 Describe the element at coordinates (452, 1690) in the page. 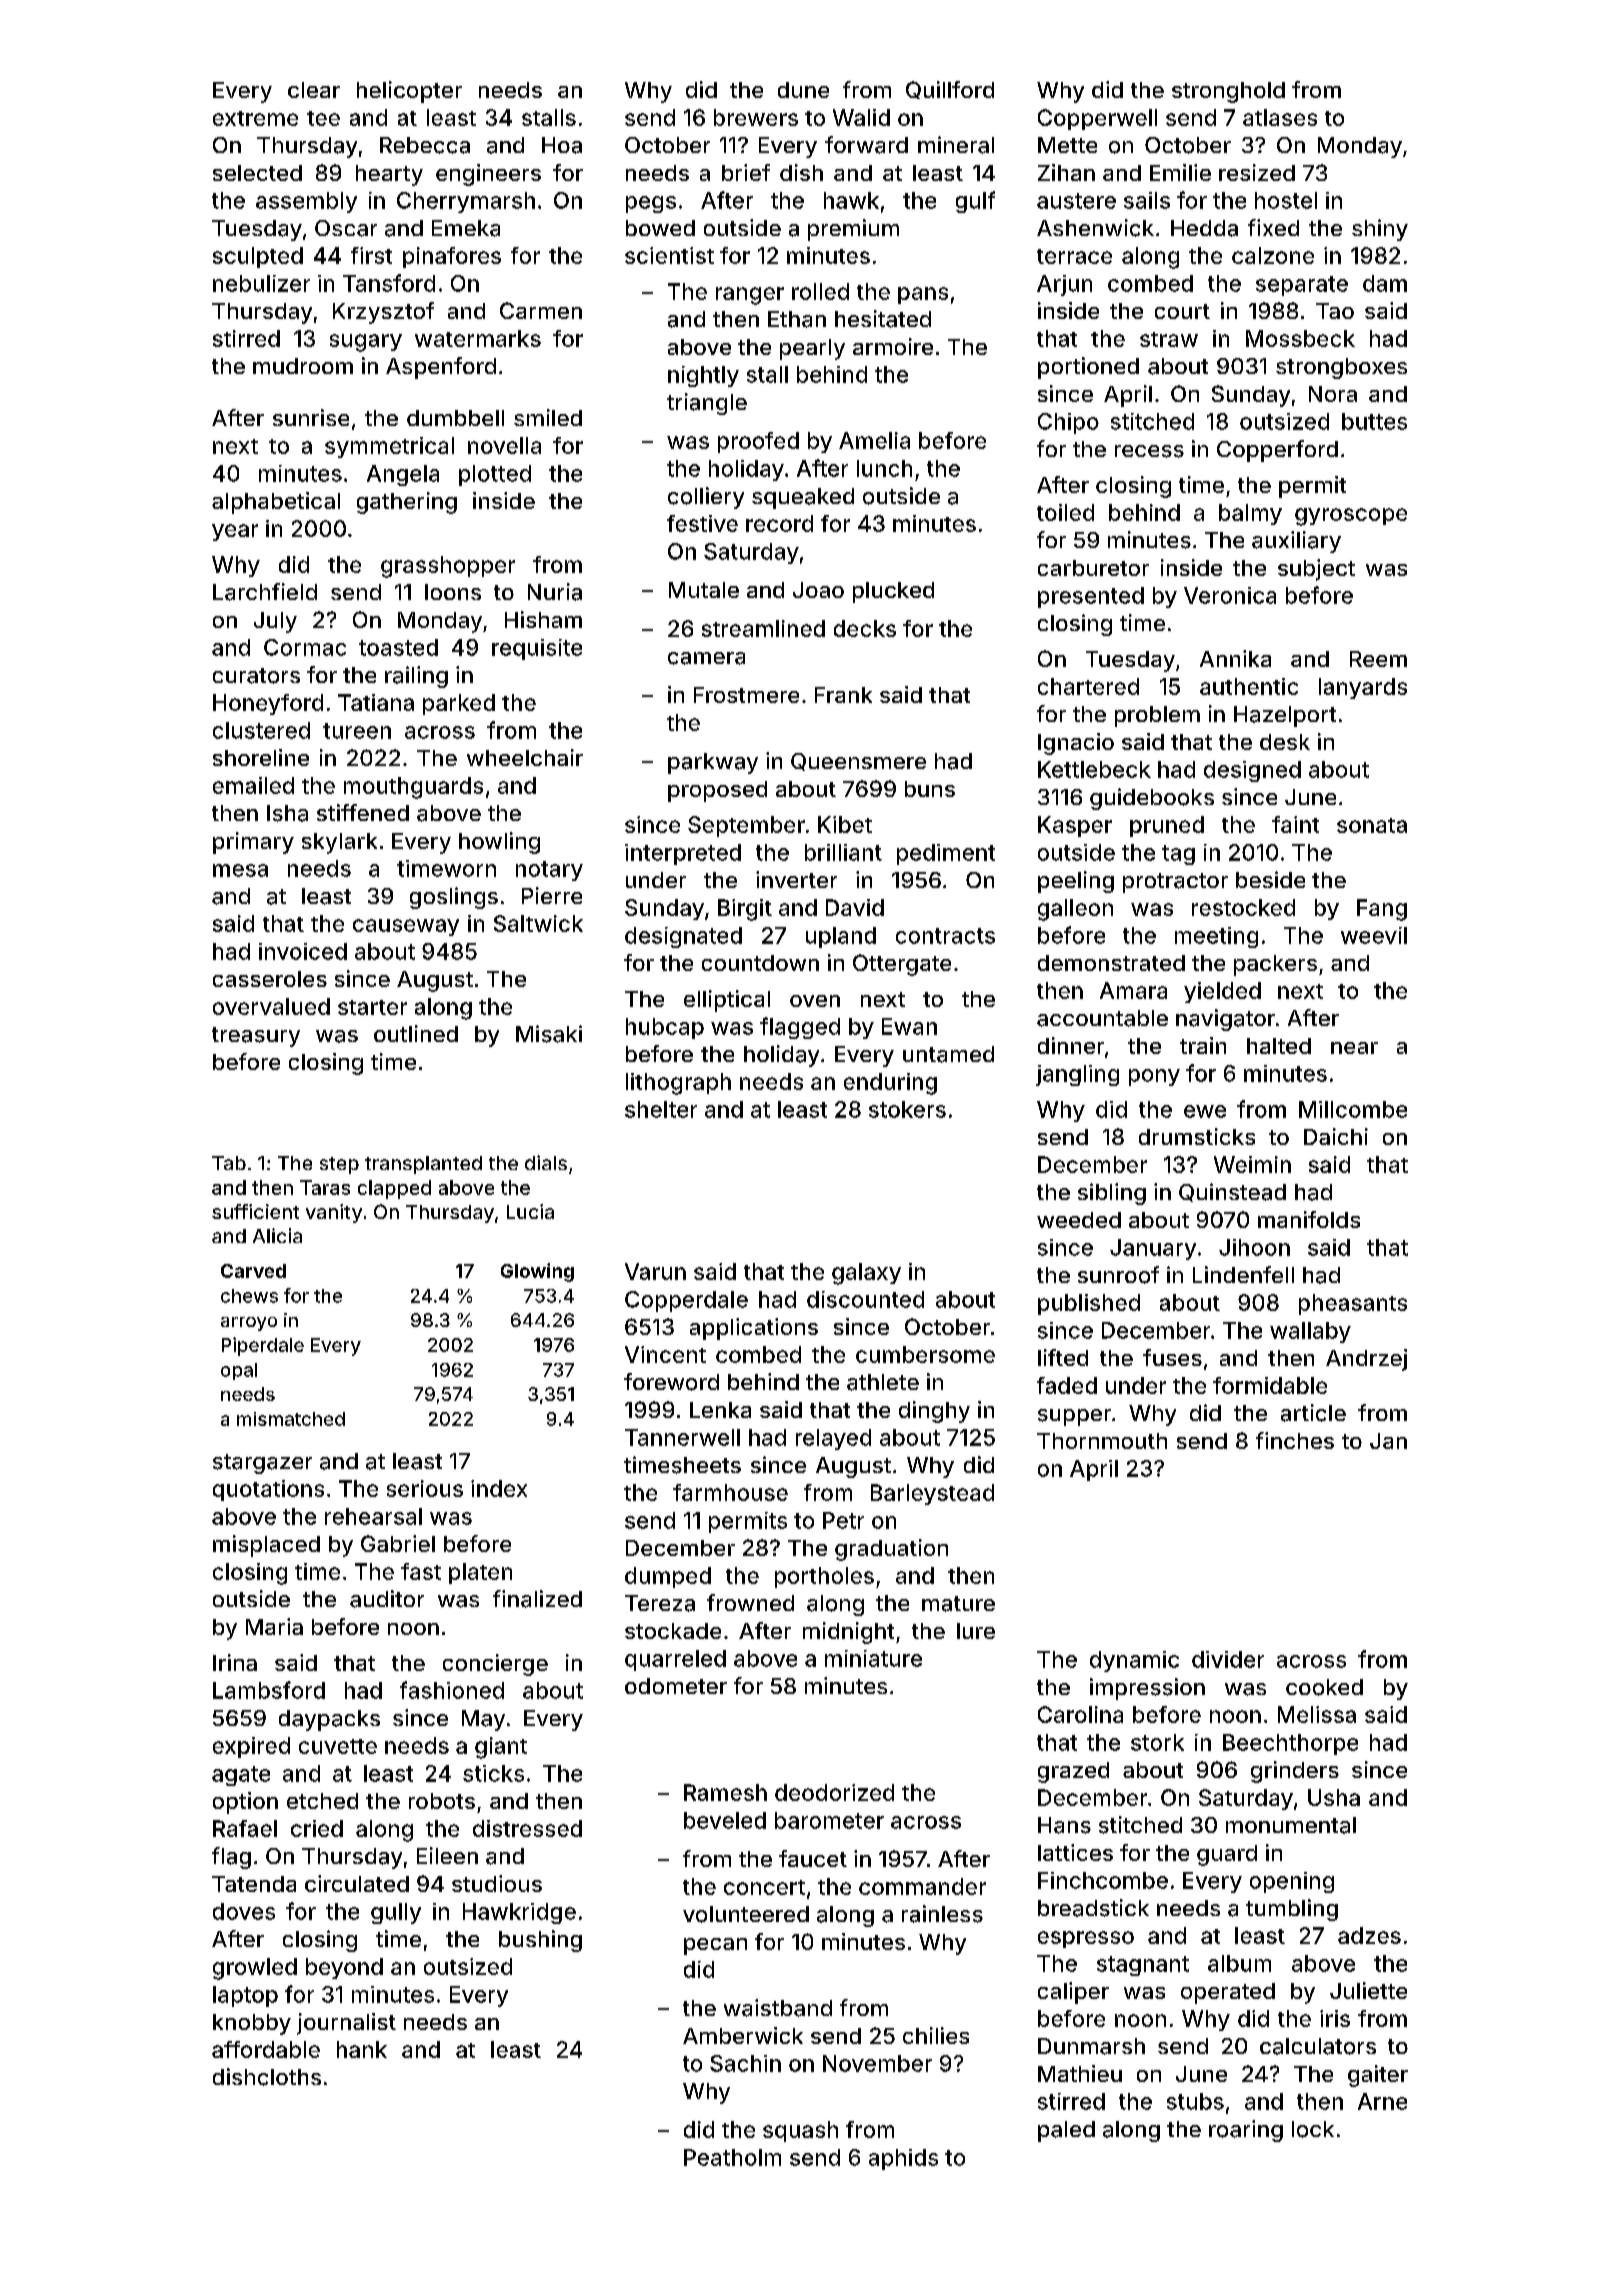

I see `fashioned` at that location.
